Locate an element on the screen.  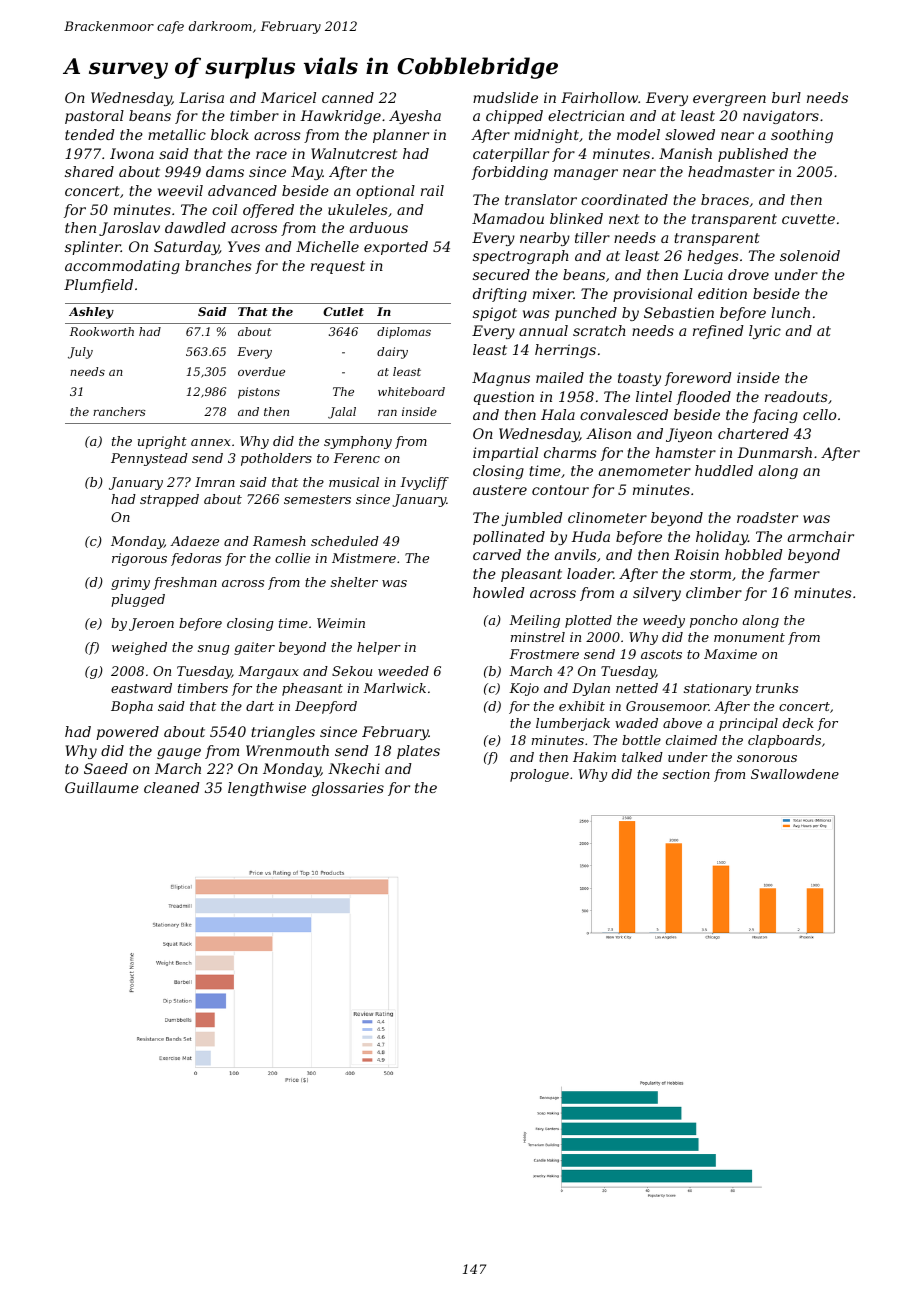
Saeed is located at coordinates (106, 768).
